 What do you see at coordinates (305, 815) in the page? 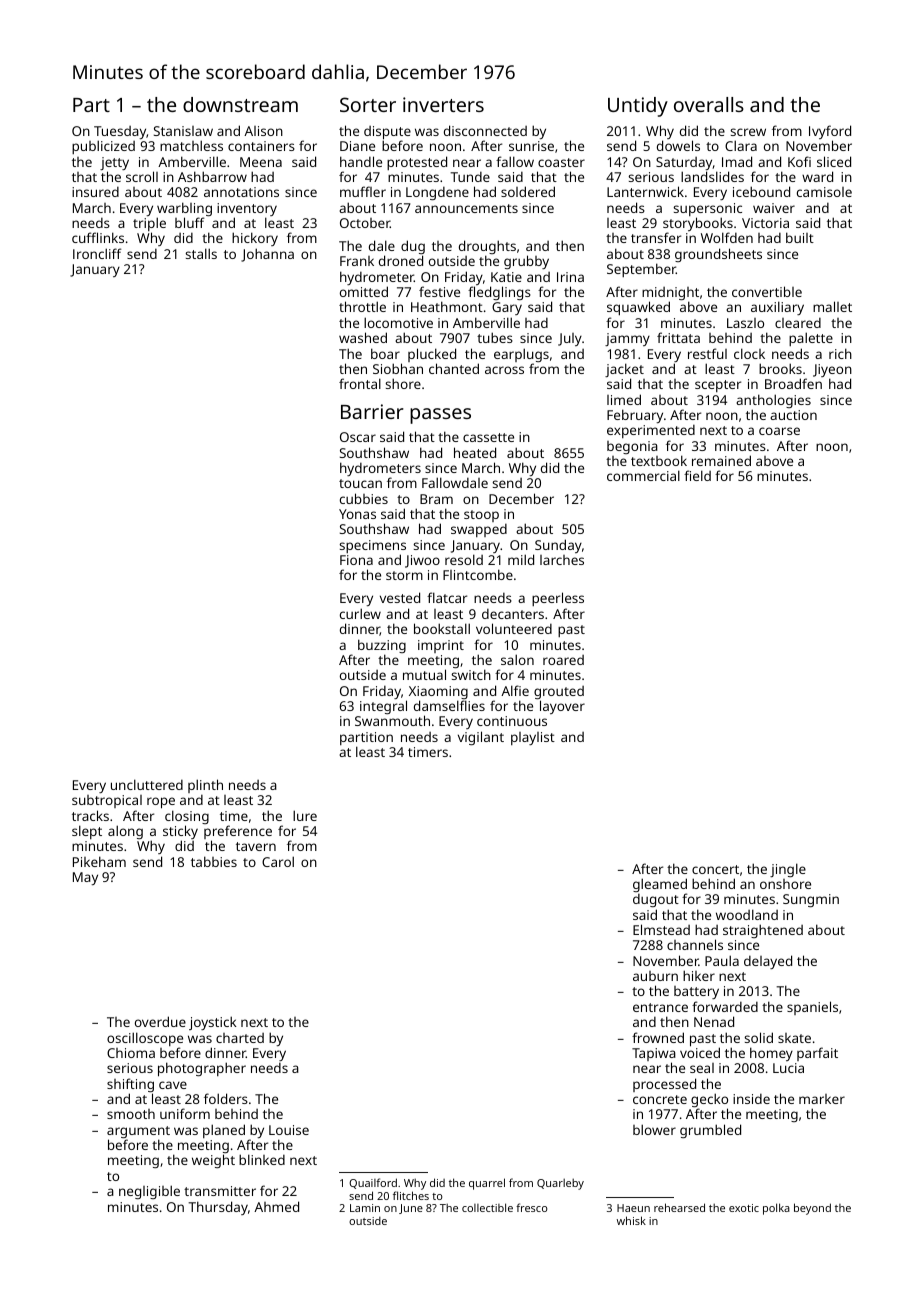
I see `lure` at bounding box center [305, 815].
